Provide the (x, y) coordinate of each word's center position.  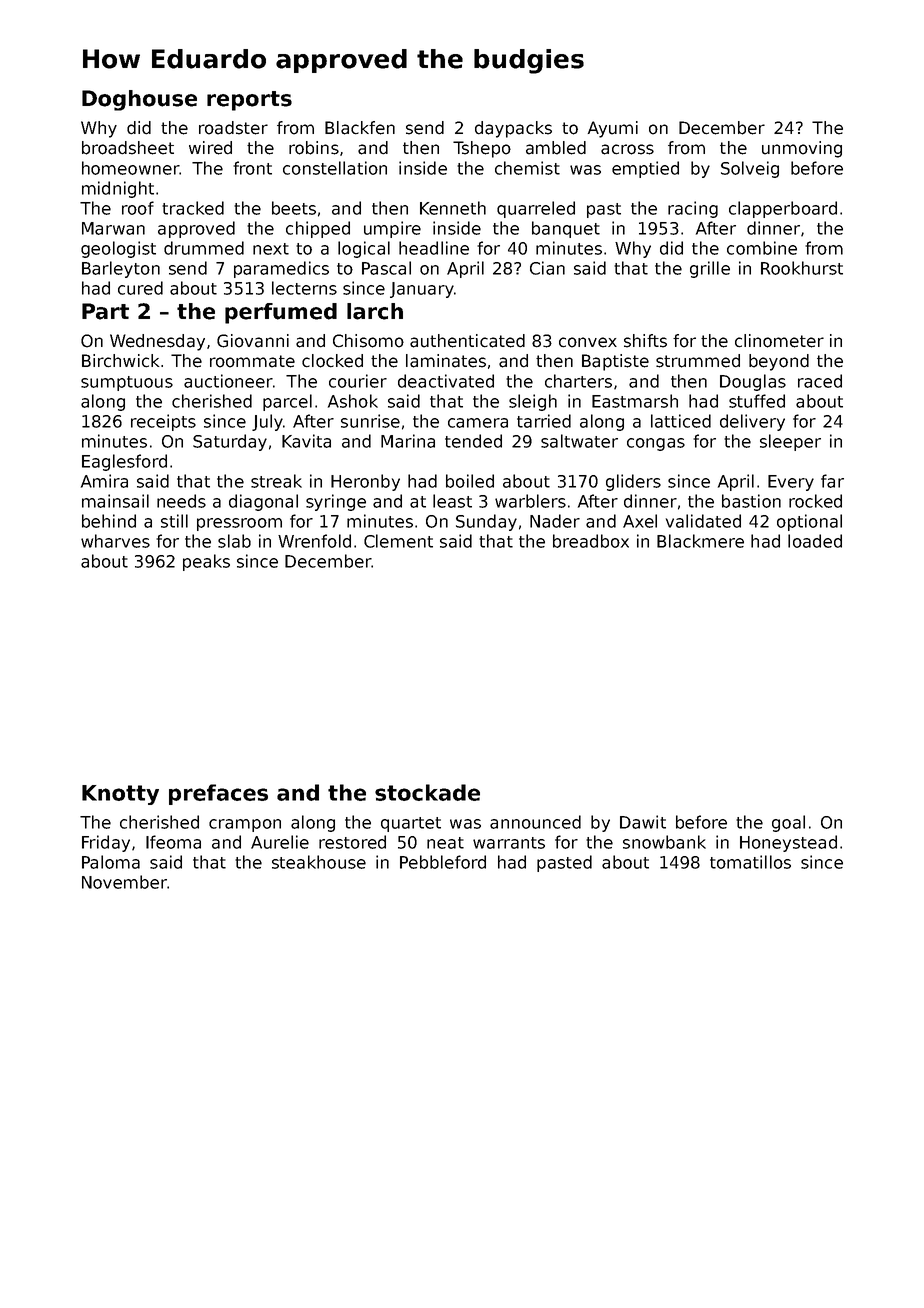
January (422, 290)
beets (294, 208)
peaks (206, 562)
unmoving (802, 149)
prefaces (218, 794)
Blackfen (360, 128)
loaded (815, 541)
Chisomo (368, 341)
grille (710, 269)
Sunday (486, 522)
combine (762, 248)
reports (249, 101)
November (124, 882)
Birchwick (121, 361)
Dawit (643, 822)
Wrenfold (314, 541)
